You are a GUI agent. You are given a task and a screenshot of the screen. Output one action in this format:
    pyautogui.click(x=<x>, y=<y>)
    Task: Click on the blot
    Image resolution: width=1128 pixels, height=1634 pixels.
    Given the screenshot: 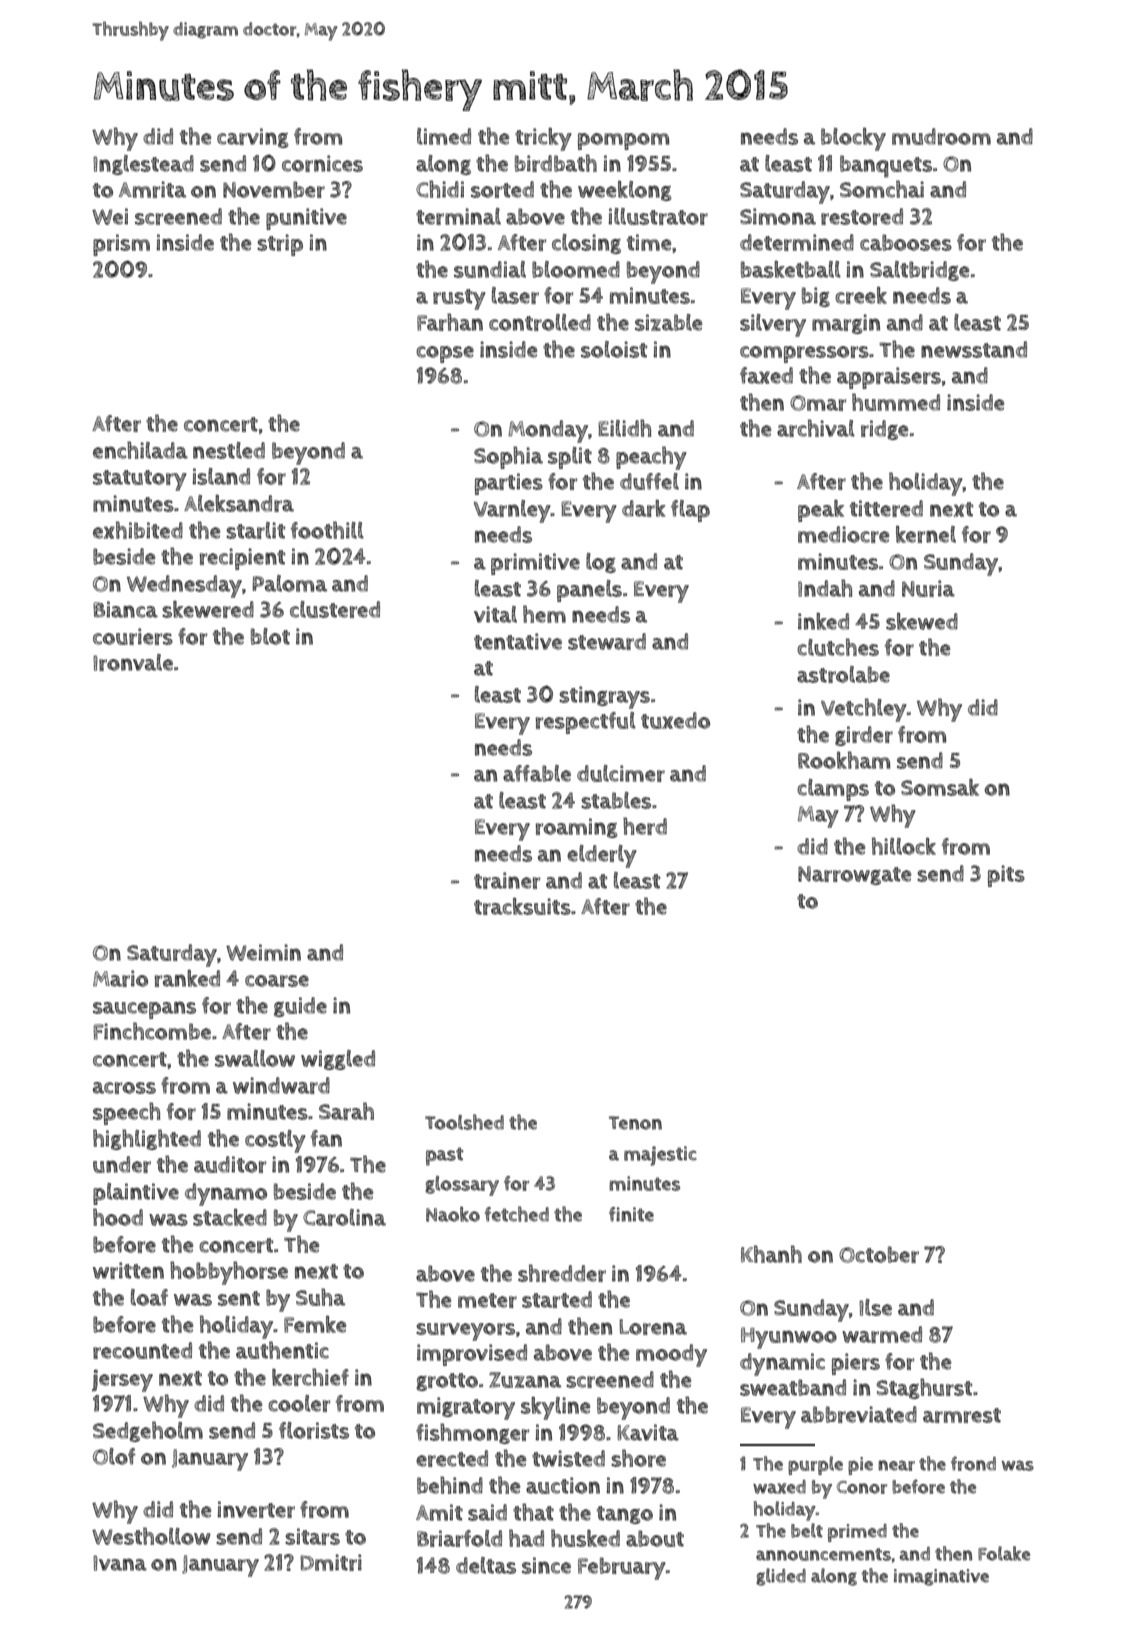 What is the action you would take?
    pyautogui.click(x=270, y=636)
